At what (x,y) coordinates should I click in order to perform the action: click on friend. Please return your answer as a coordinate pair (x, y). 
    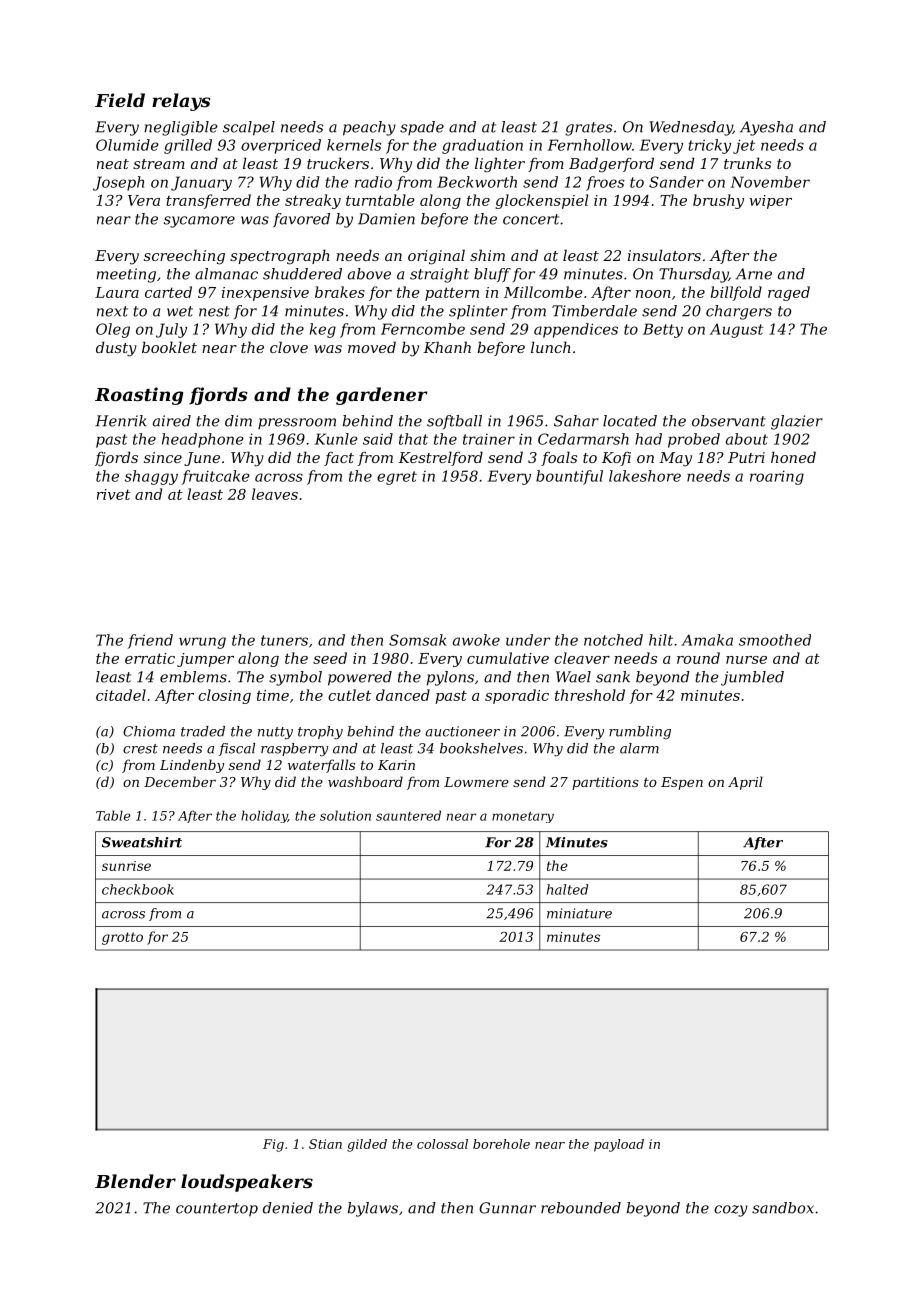
    Looking at the image, I should click on (150, 641).
